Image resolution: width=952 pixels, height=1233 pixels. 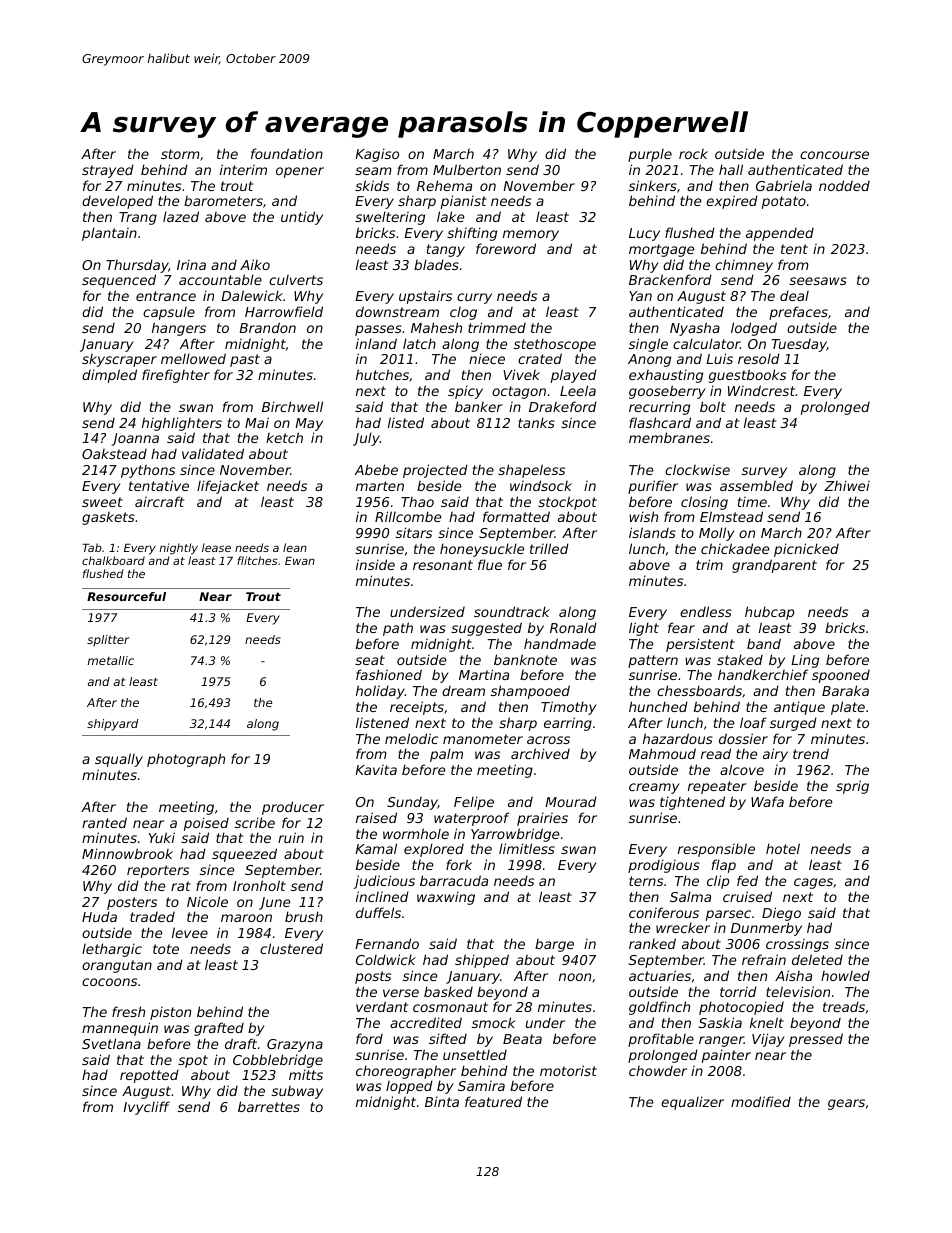 I want to click on Mulberton, so click(x=467, y=169).
